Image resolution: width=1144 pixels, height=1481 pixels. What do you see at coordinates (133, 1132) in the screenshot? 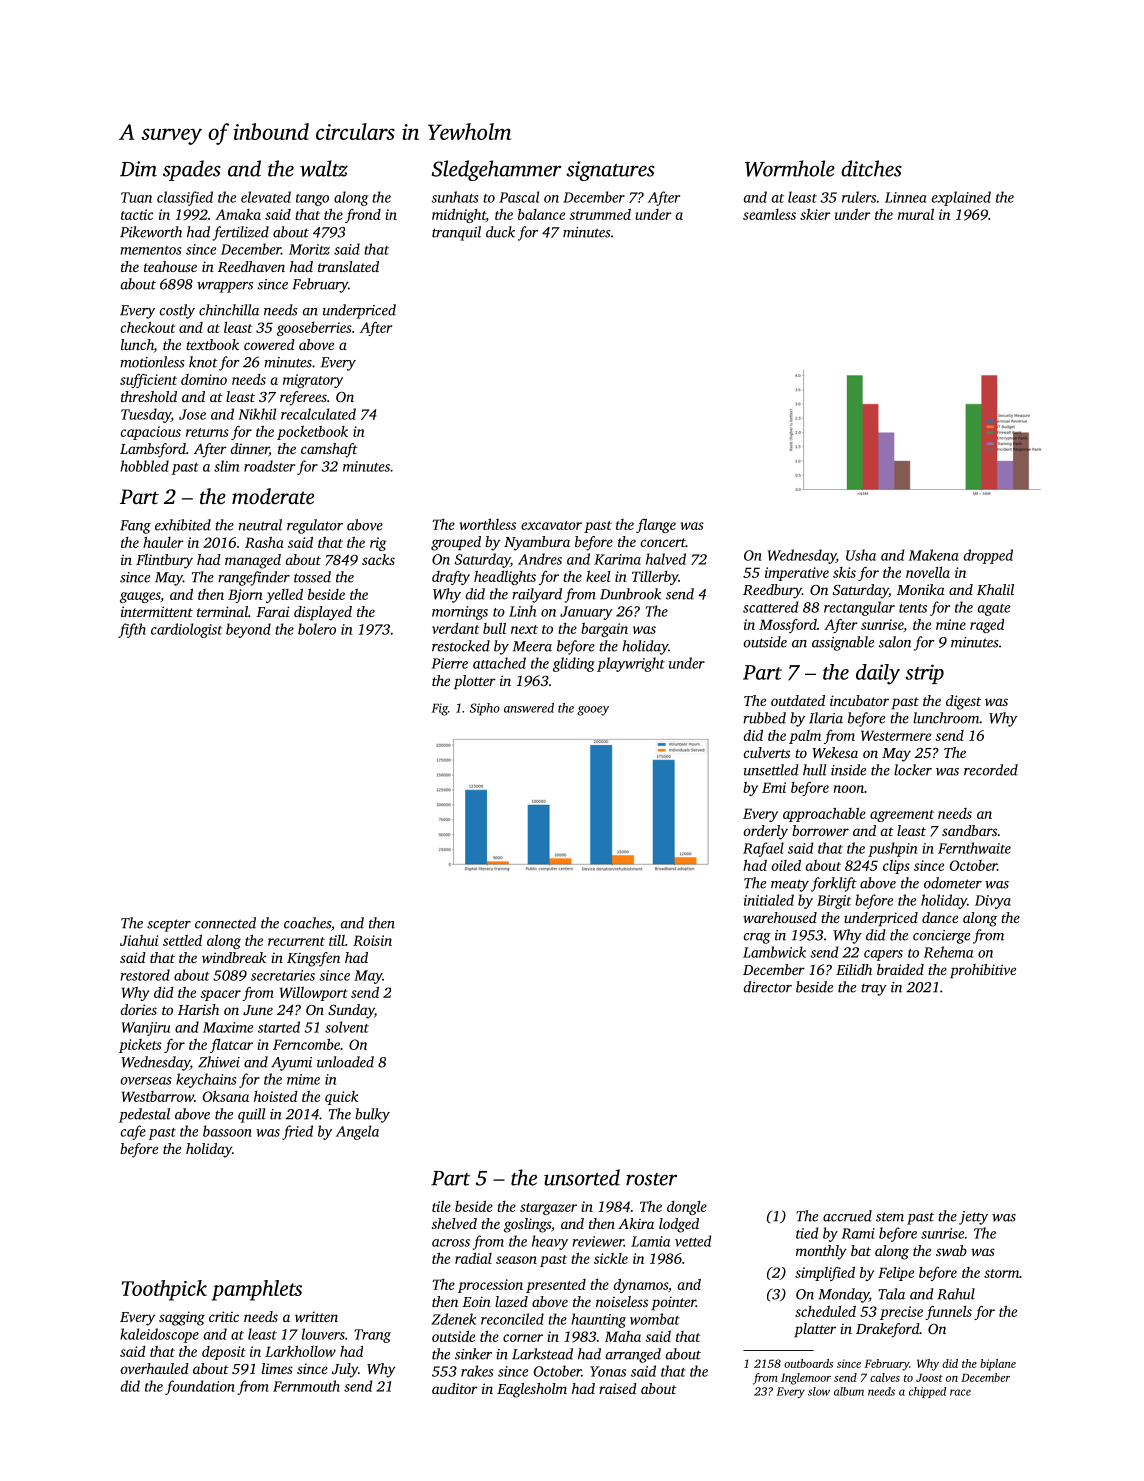
I see `cafe` at bounding box center [133, 1132].
